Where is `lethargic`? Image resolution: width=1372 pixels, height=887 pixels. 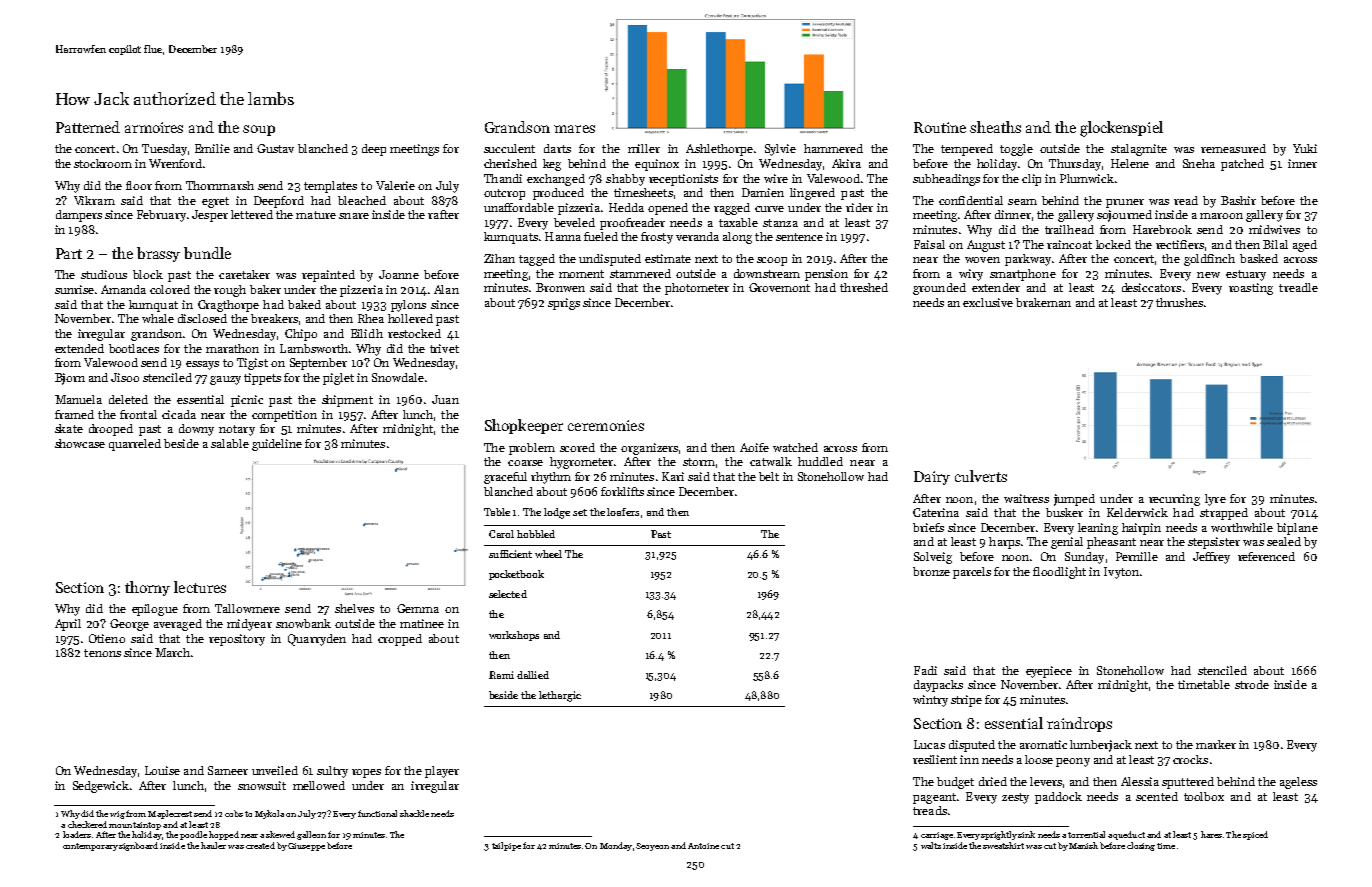
lethargic is located at coordinates (560, 696).
